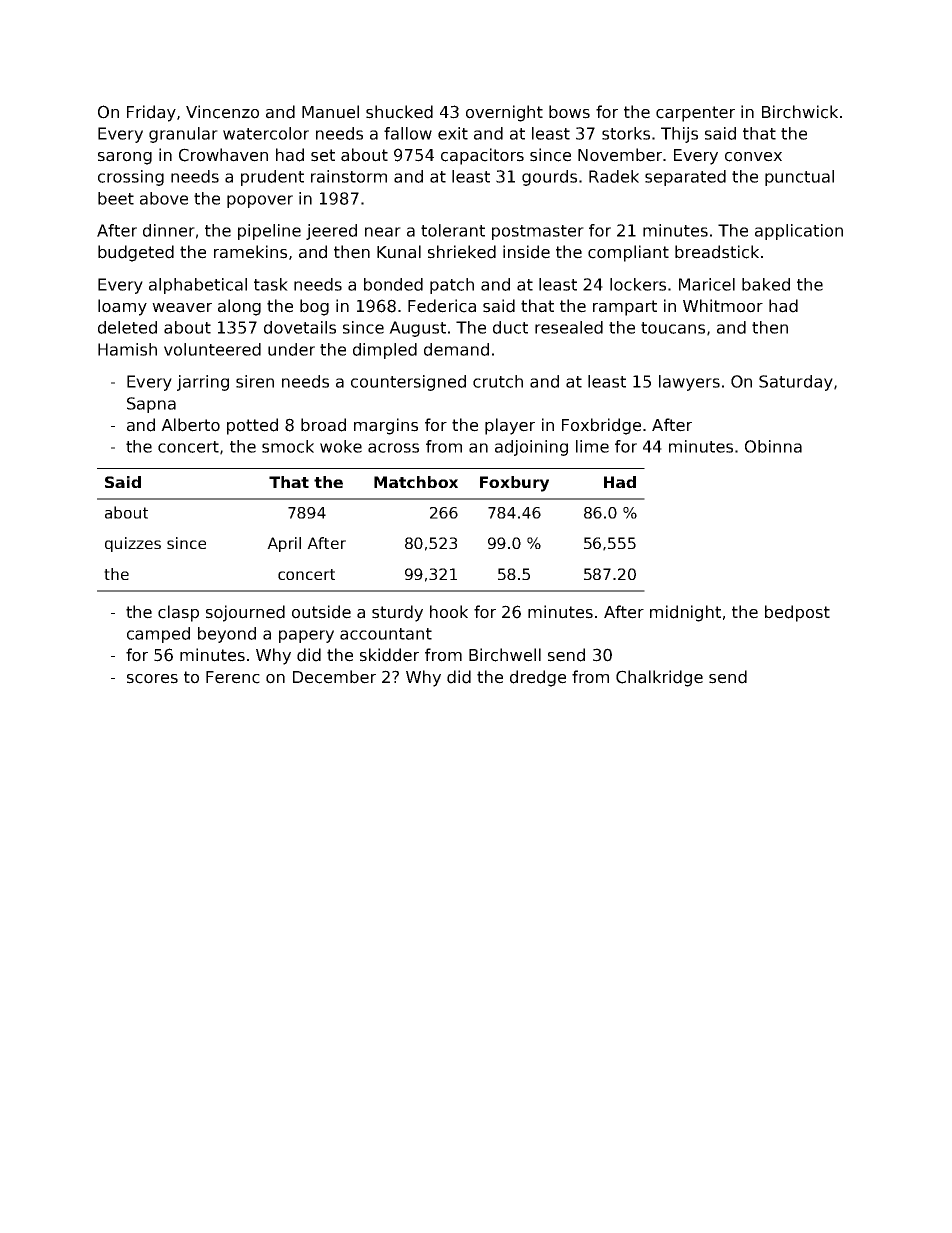  Describe the element at coordinates (717, 252) in the image. I see `breadstick` at that location.
